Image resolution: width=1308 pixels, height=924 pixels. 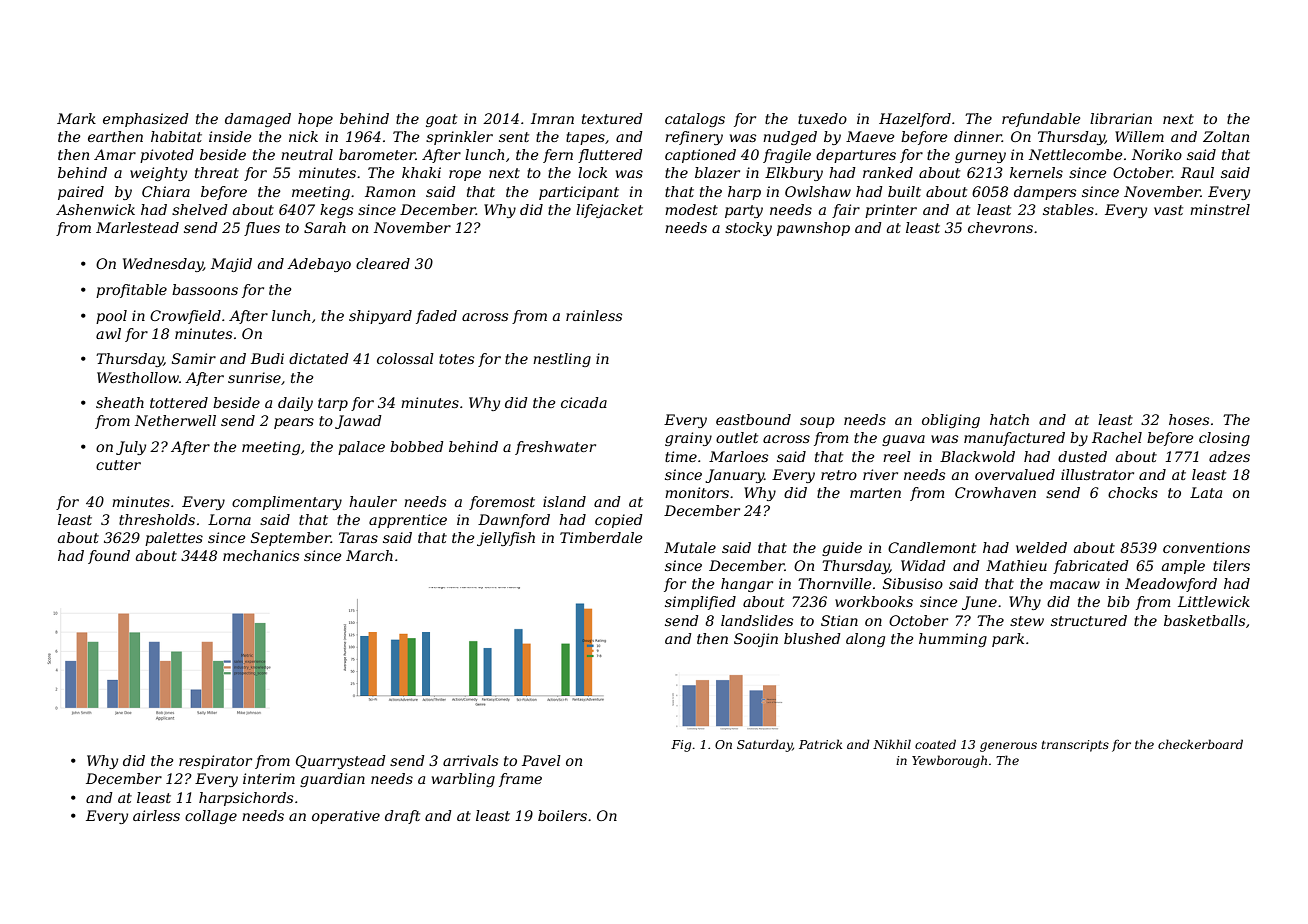 I want to click on minstrel, so click(x=1220, y=209).
